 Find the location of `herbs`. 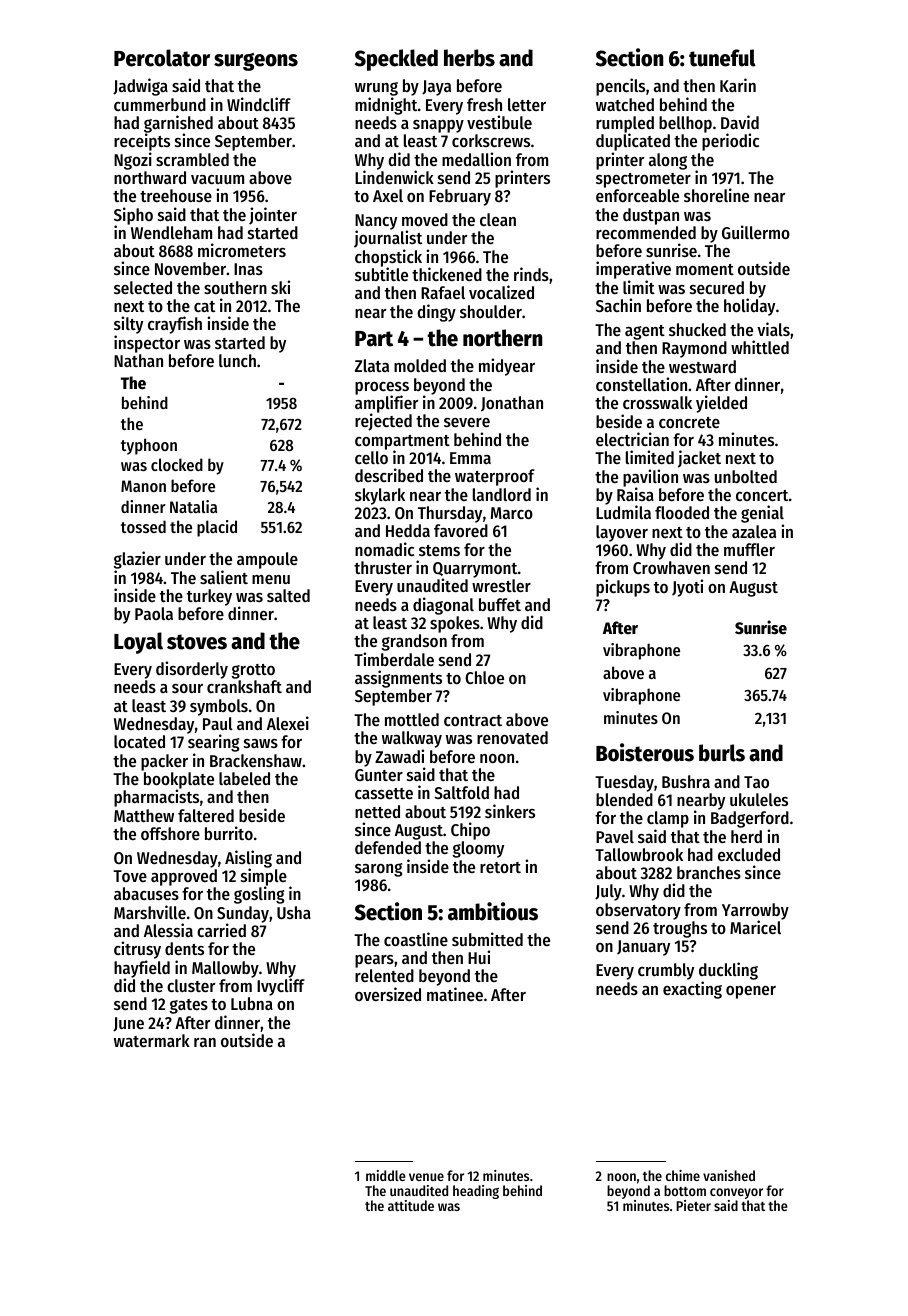

herbs is located at coordinates (469, 58).
